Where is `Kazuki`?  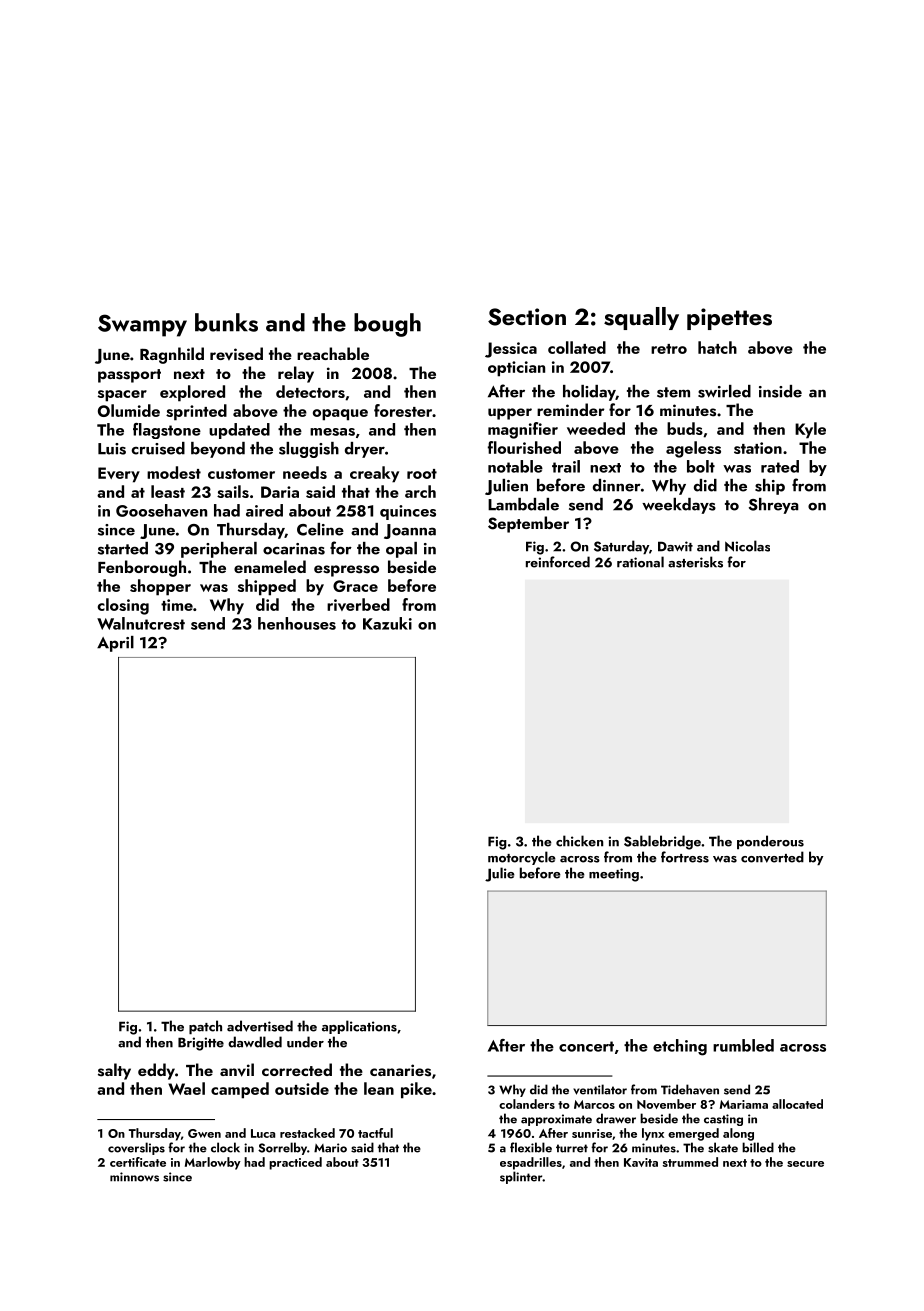
Kazuki is located at coordinates (387, 623).
